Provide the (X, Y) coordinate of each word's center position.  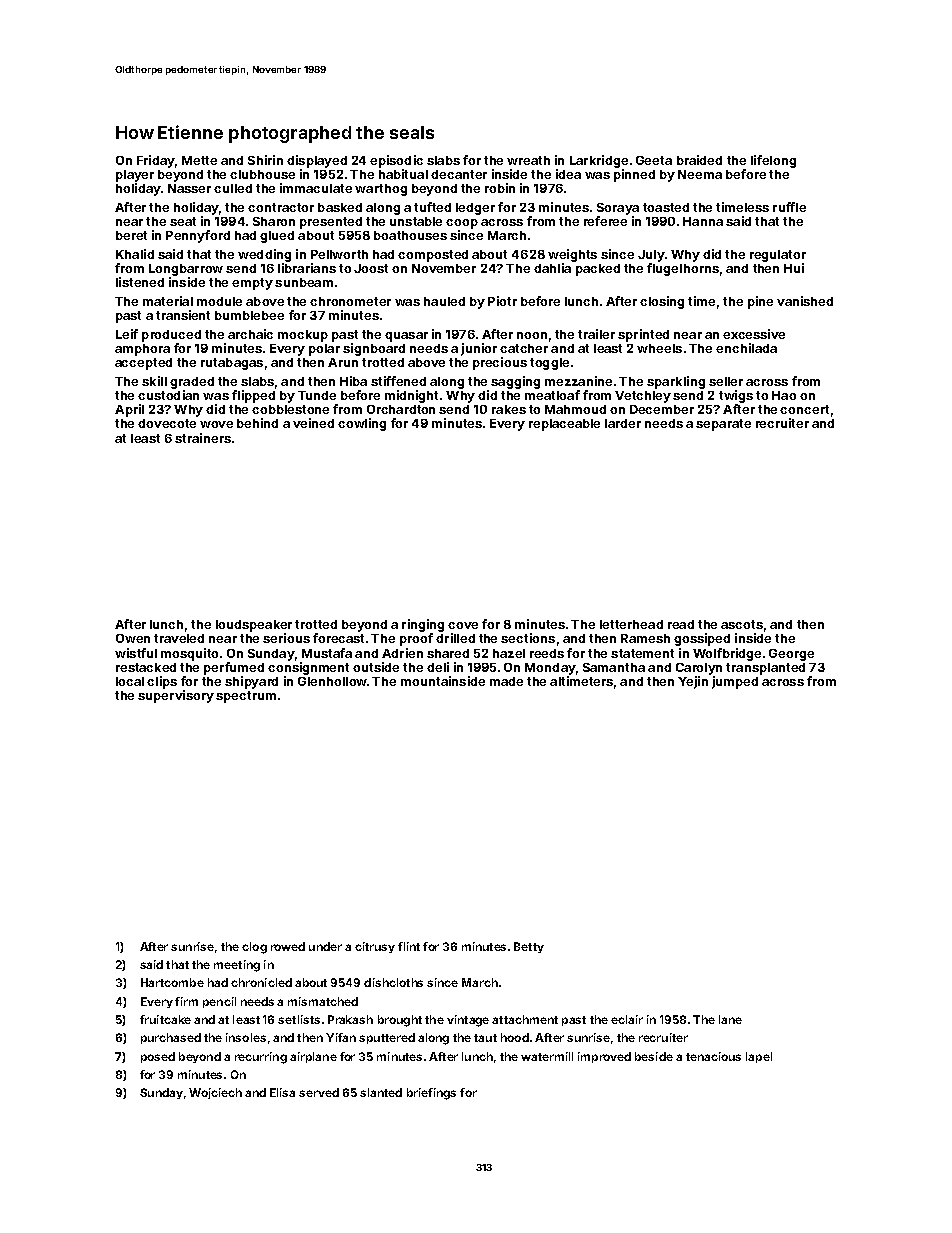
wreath (528, 160)
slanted (381, 1092)
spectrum (246, 697)
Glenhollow (332, 681)
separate (723, 425)
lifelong (773, 161)
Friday (156, 161)
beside (654, 1056)
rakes (509, 409)
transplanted (765, 669)
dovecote (167, 423)
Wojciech (215, 1093)
